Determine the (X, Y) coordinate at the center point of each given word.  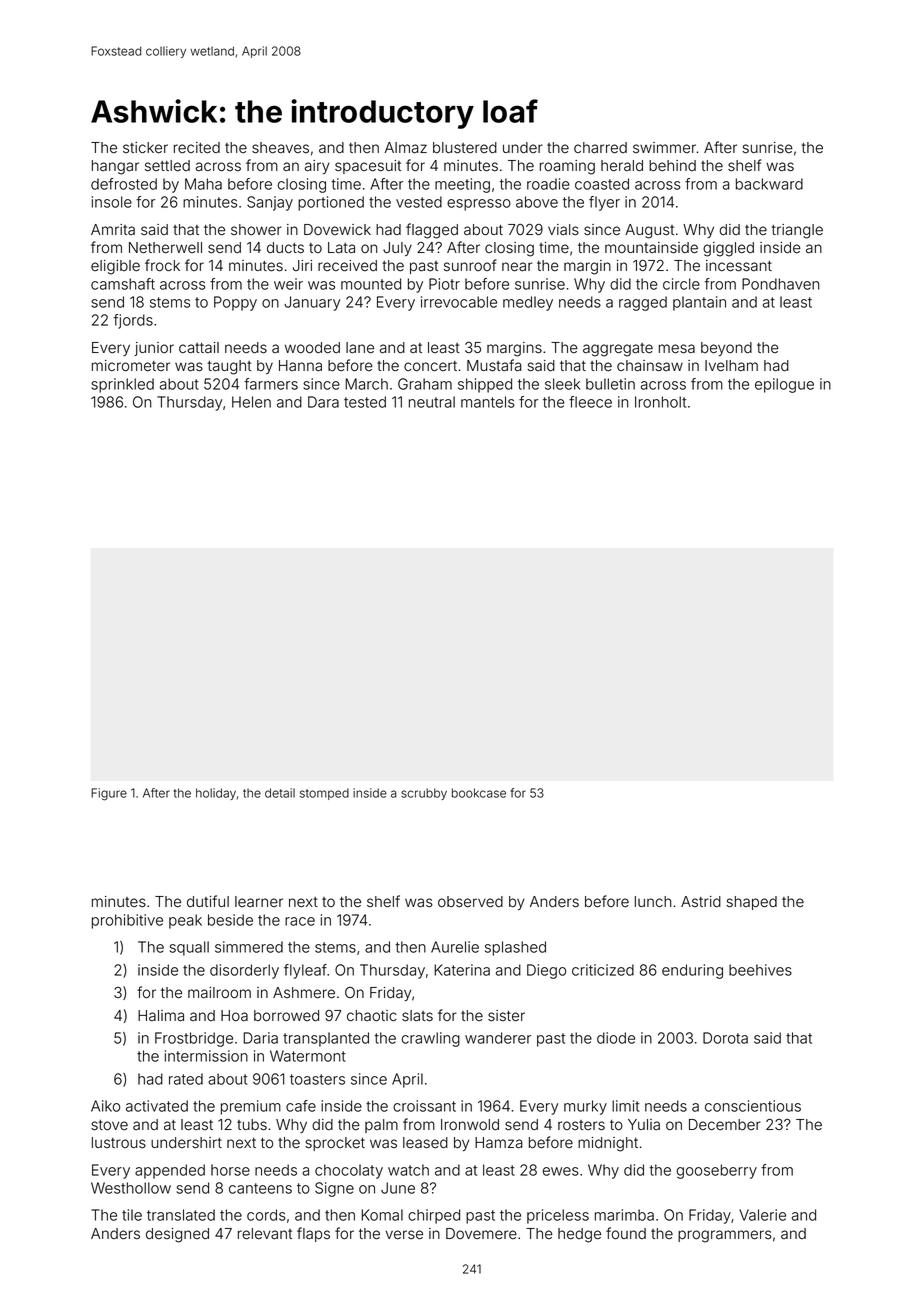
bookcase (479, 793)
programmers (725, 1236)
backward (769, 184)
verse (404, 1235)
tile (132, 1215)
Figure (109, 794)
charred (600, 148)
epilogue (784, 385)
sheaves (280, 148)
